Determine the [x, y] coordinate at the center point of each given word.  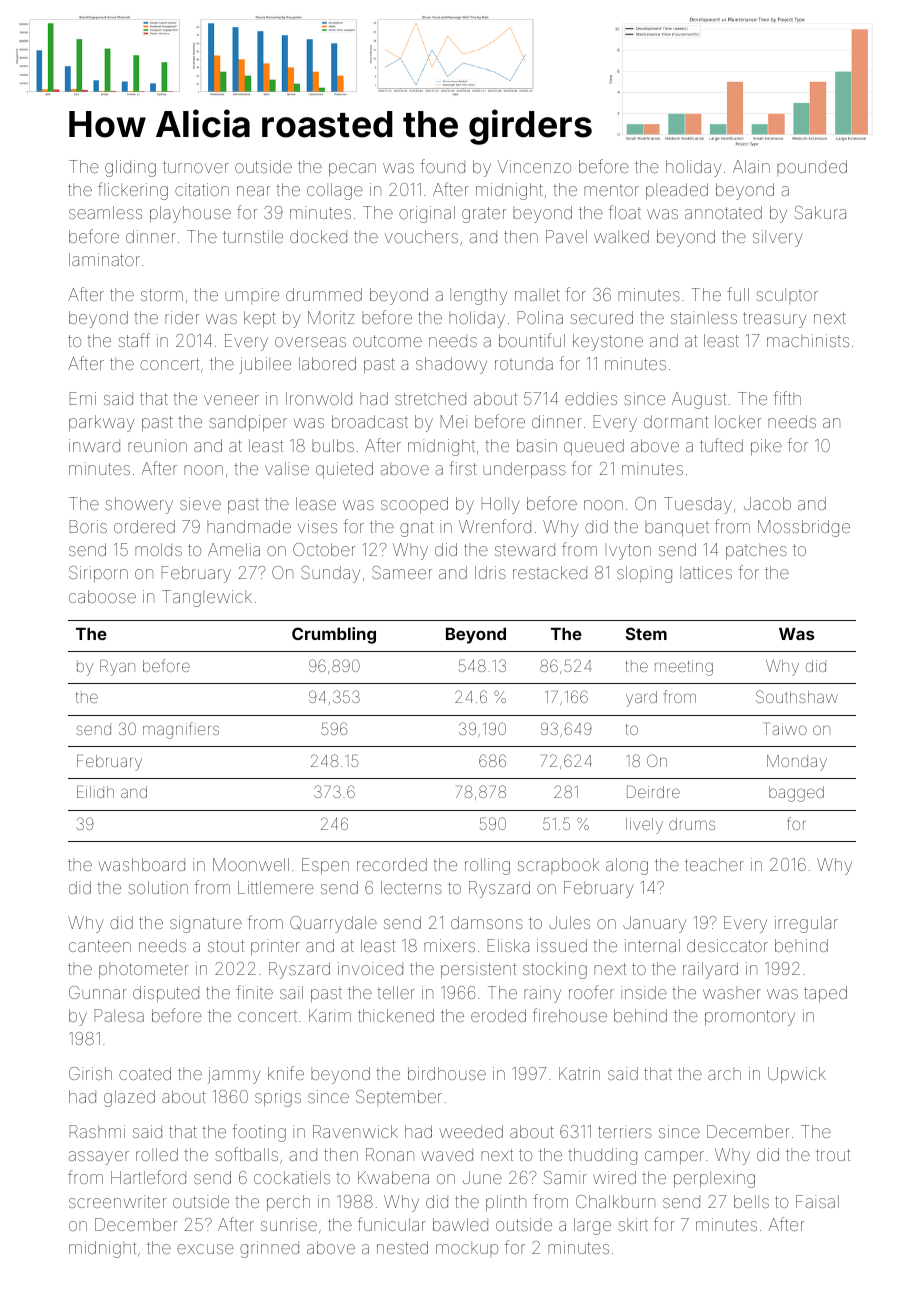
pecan [352, 170]
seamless [105, 212]
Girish [90, 1073]
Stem [646, 633]
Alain [751, 166]
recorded [392, 864]
